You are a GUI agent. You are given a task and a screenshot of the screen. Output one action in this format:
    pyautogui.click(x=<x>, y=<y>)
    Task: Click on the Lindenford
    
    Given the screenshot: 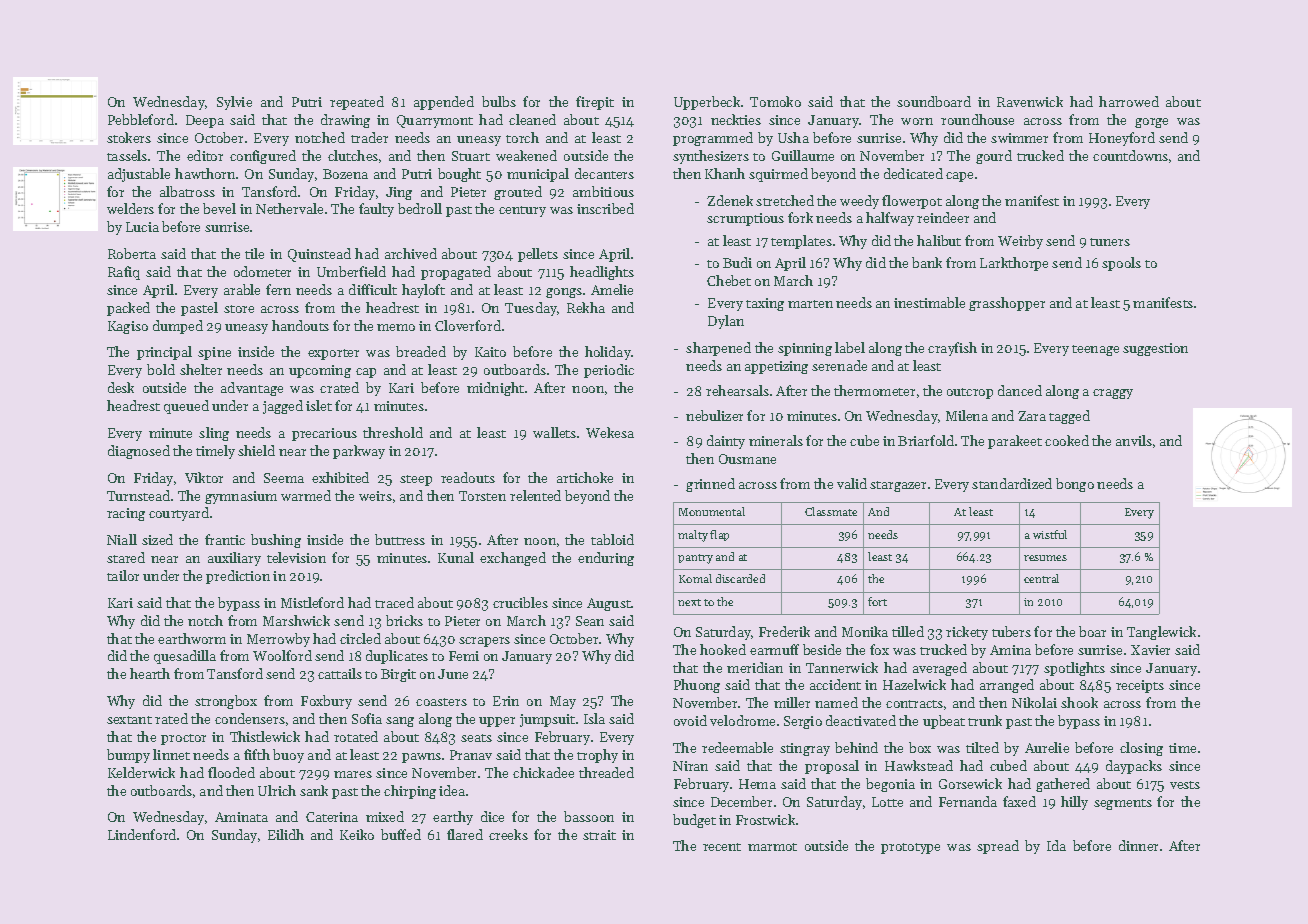 What is the action you would take?
    pyautogui.click(x=142, y=834)
